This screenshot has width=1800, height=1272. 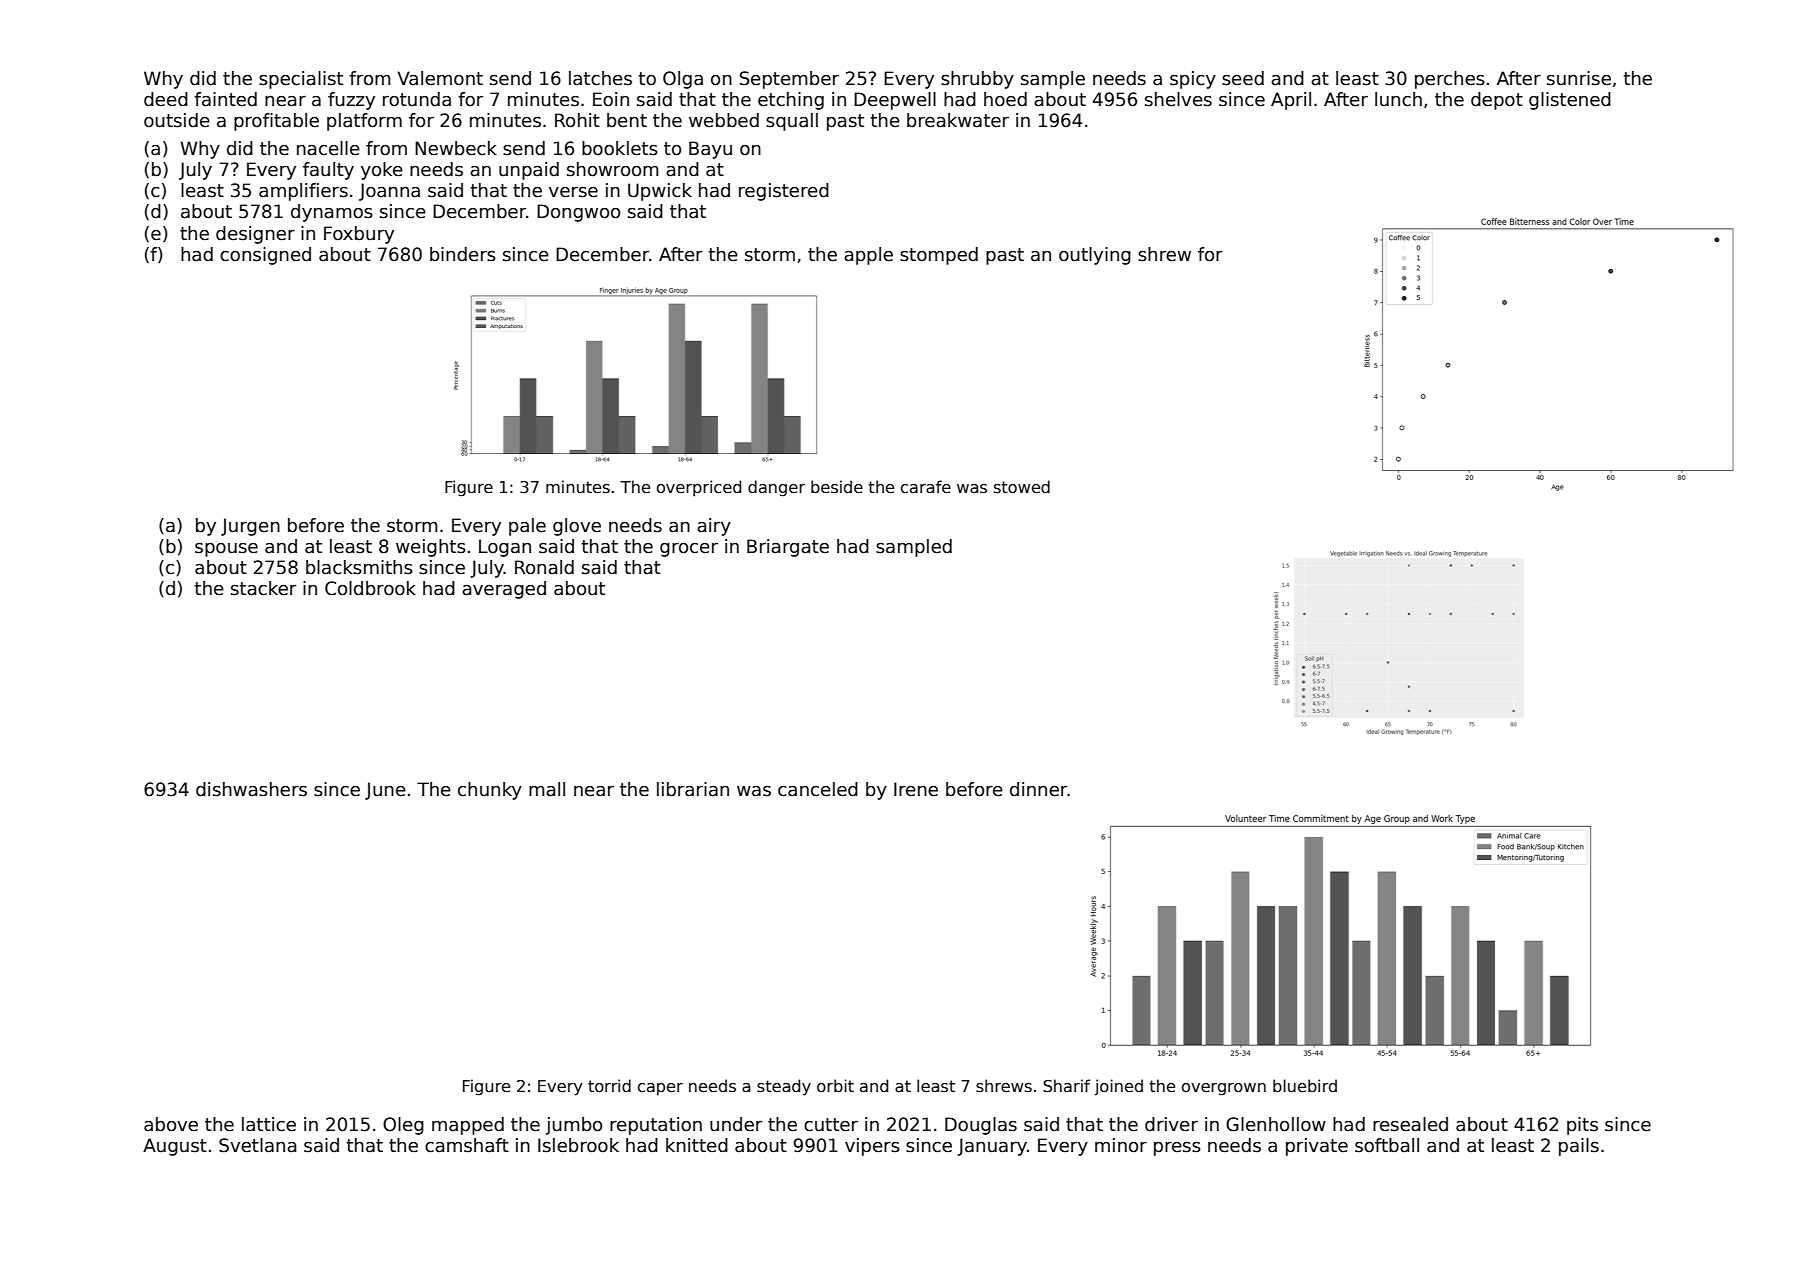 What do you see at coordinates (1022, 487) in the screenshot?
I see `stowed` at bounding box center [1022, 487].
